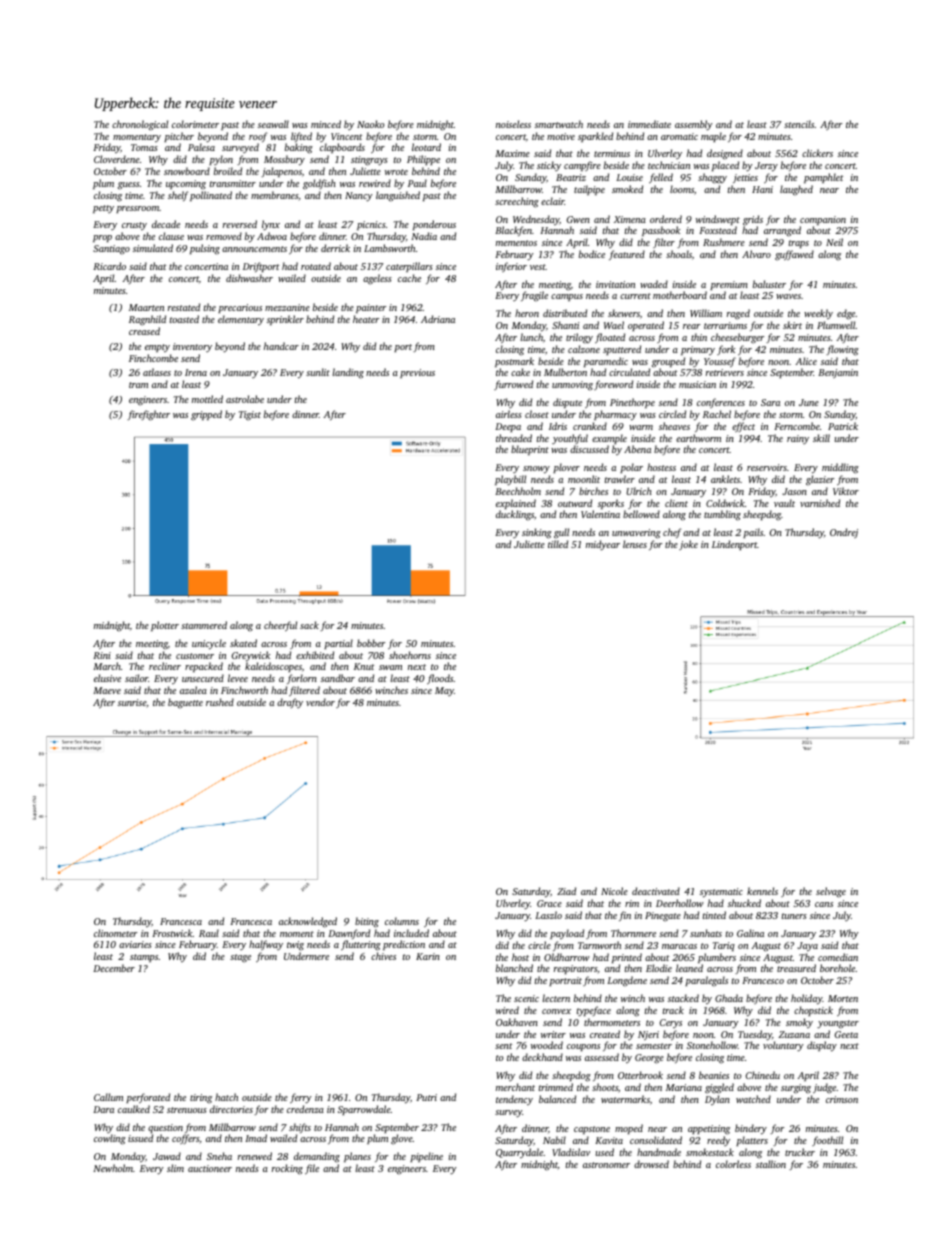  What do you see at coordinates (559, 124) in the document?
I see `smartwatch` at bounding box center [559, 124].
